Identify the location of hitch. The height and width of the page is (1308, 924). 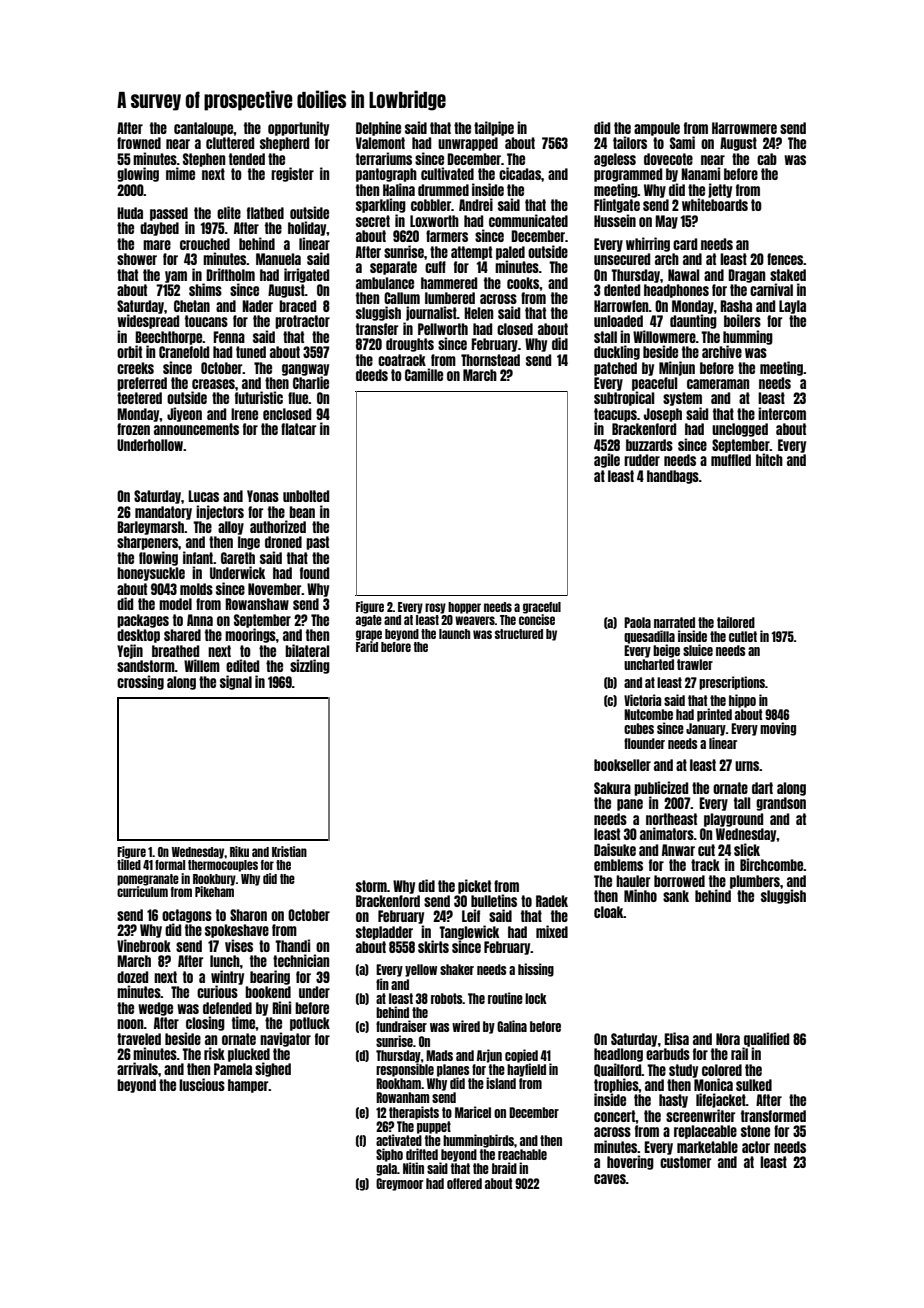
(769, 459).
